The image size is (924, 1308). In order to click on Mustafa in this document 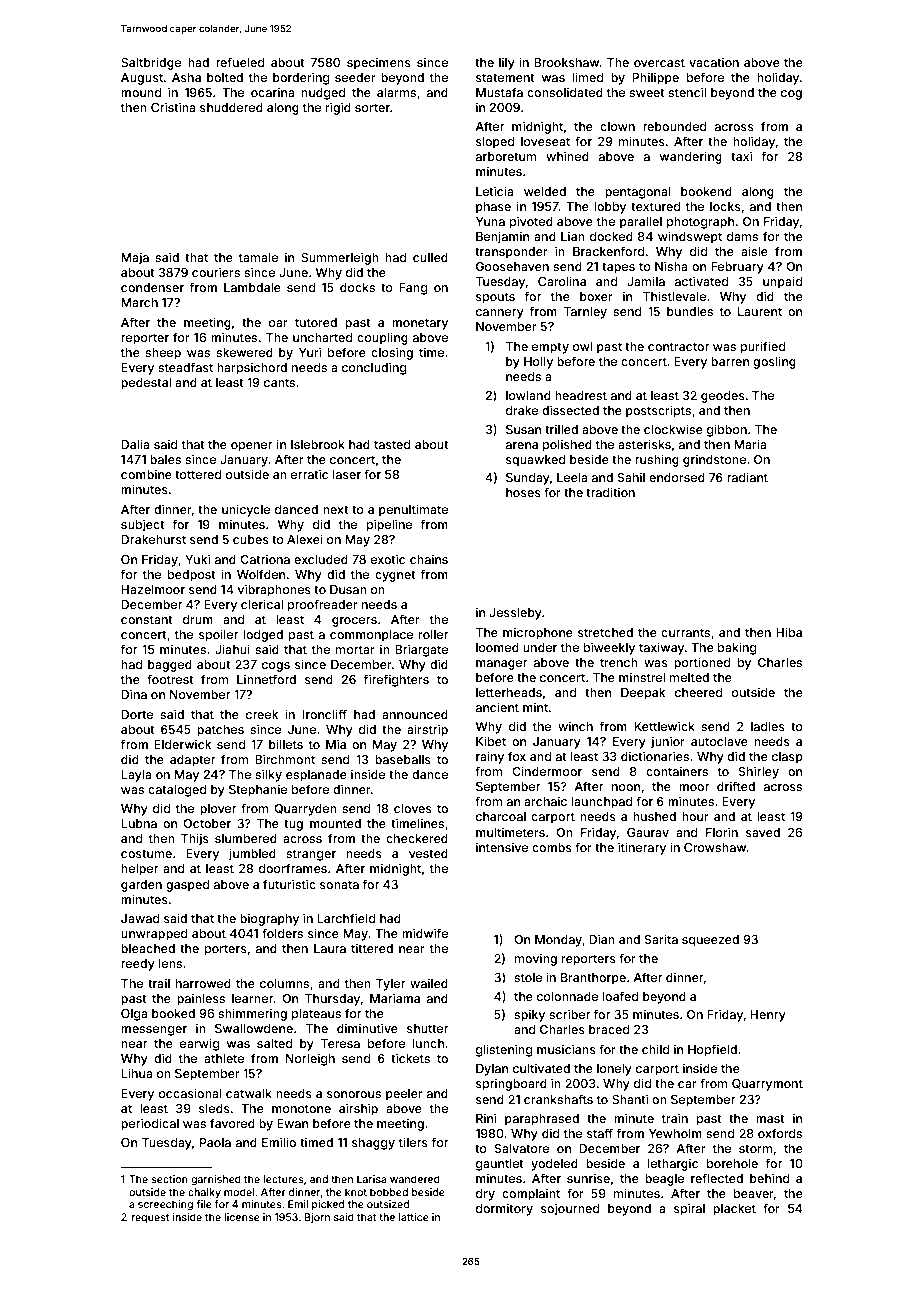, I will do `click(499, 92)`.
